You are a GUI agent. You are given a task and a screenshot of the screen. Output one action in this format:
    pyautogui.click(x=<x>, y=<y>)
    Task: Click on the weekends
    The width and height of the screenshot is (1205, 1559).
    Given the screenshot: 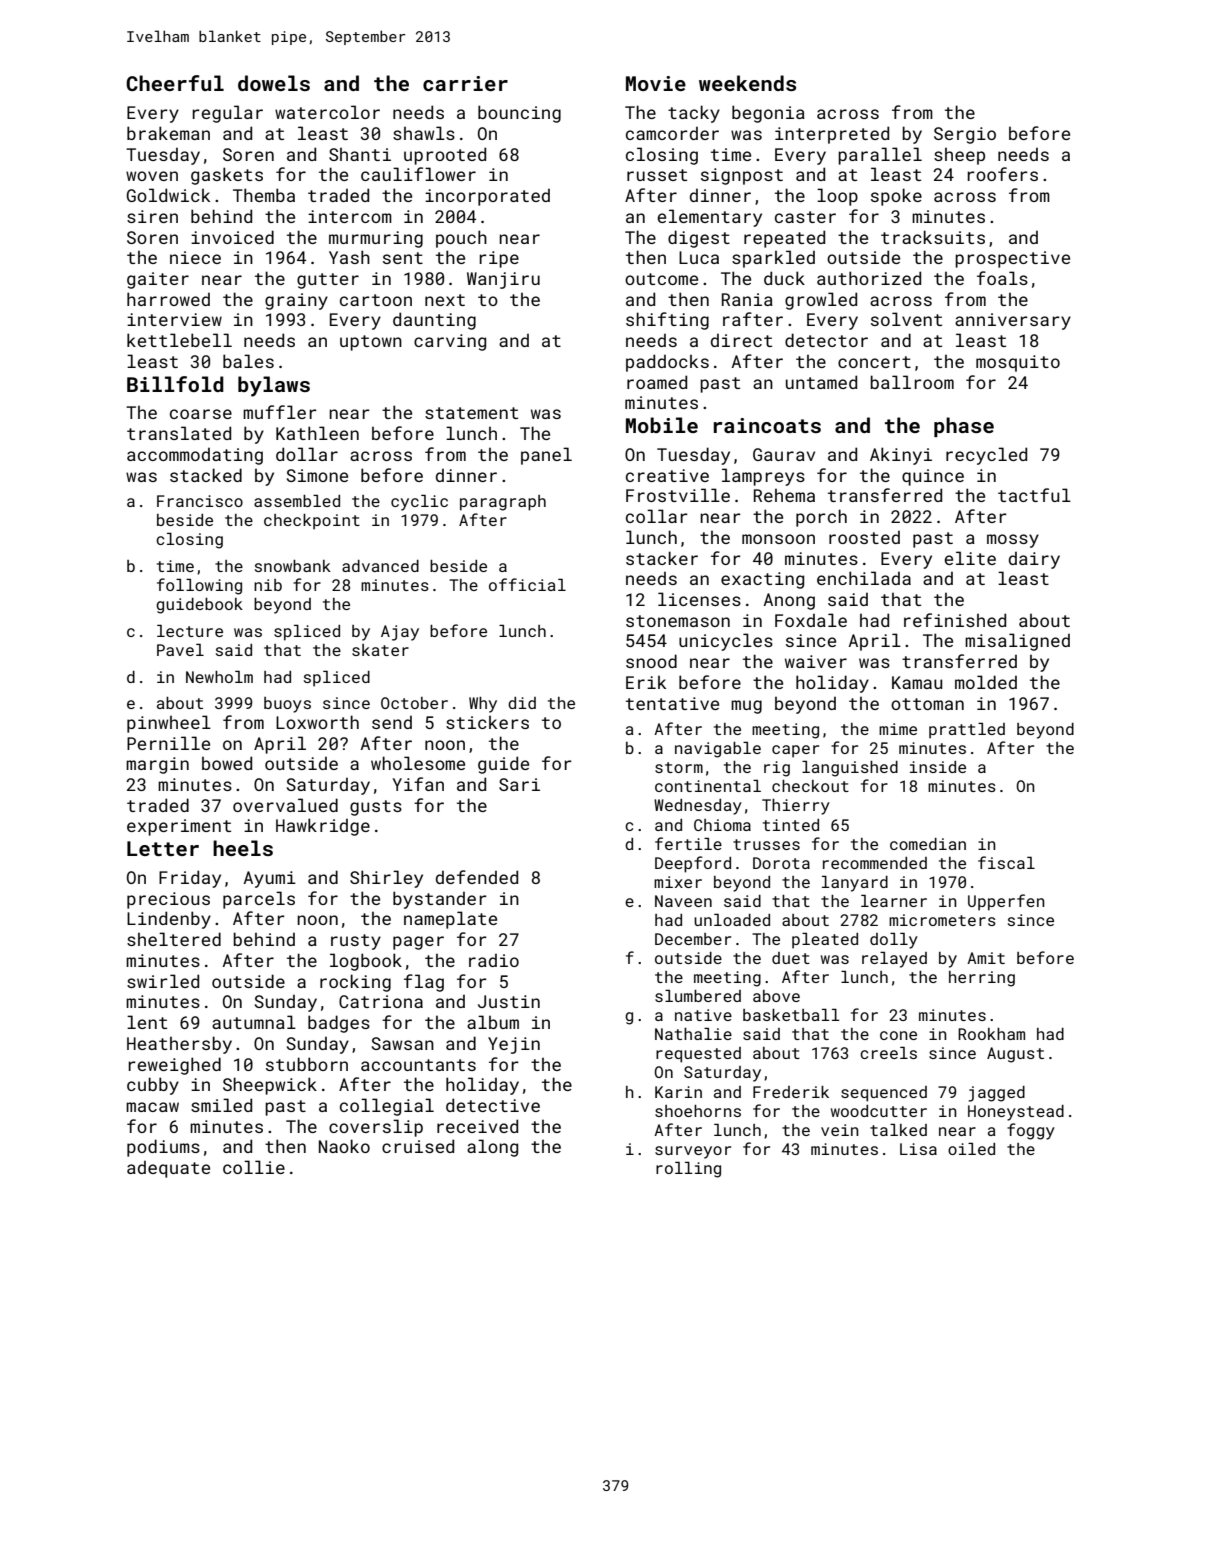 What is the action you would take?
    pyautogui.click(x=747, y=83)
